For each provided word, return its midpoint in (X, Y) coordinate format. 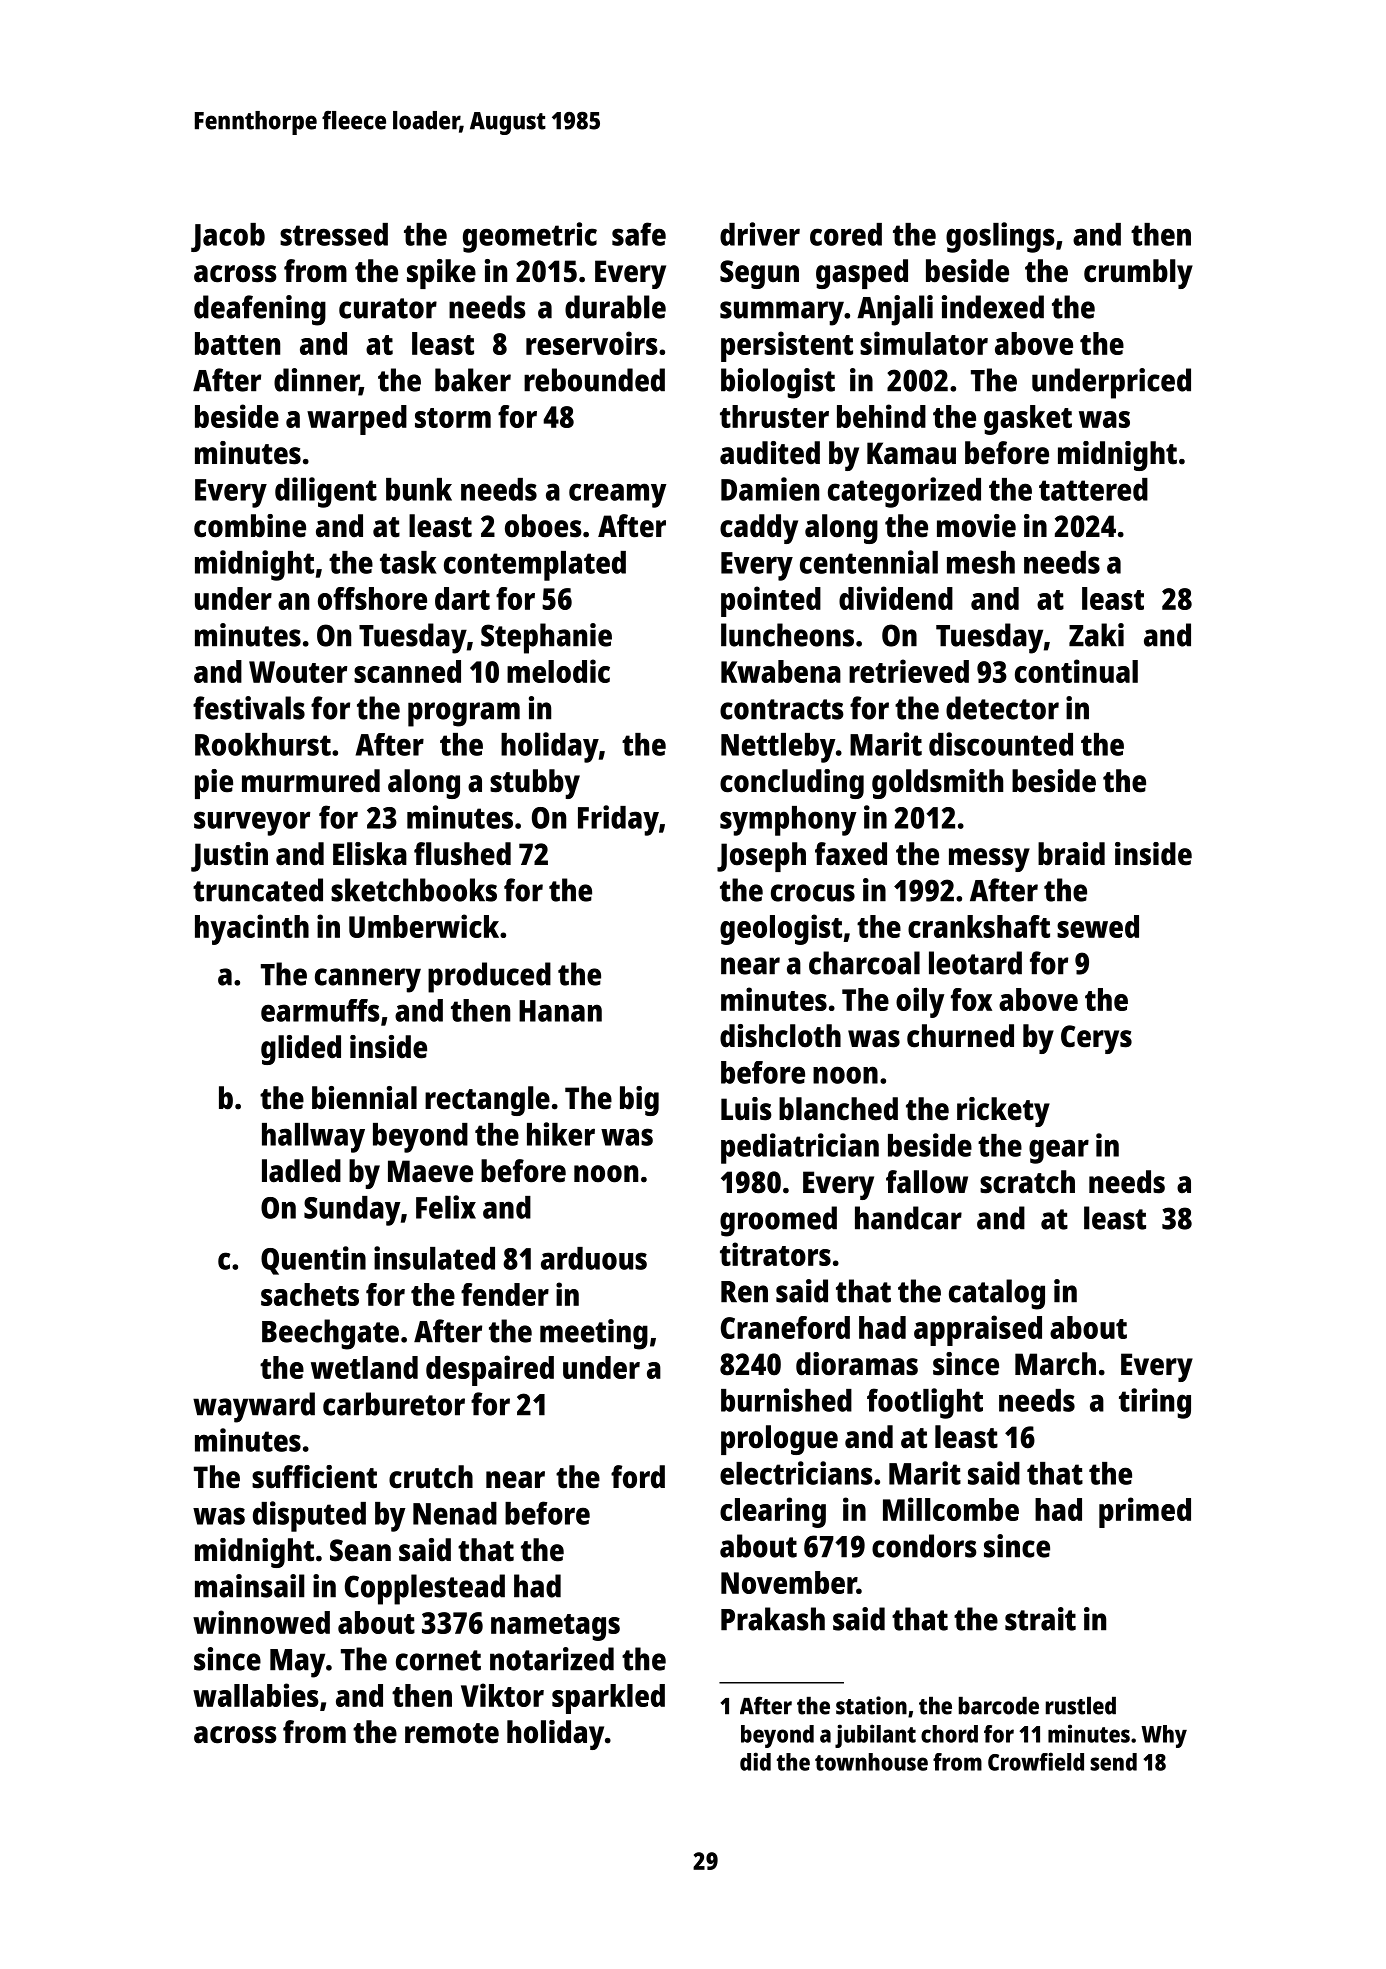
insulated (434, 1258)
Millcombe (951, 1509)
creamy (618, 495)
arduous (594, 1258)
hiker (561, 1134)
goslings (1000, 237)
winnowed (261, 1622)
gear (1059, 1151)
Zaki (1096, 635)
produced (489, 977)
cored (846, 234)
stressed (334, 234)
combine (250, 526)
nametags (555, 1627)
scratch (1027, 1182)
